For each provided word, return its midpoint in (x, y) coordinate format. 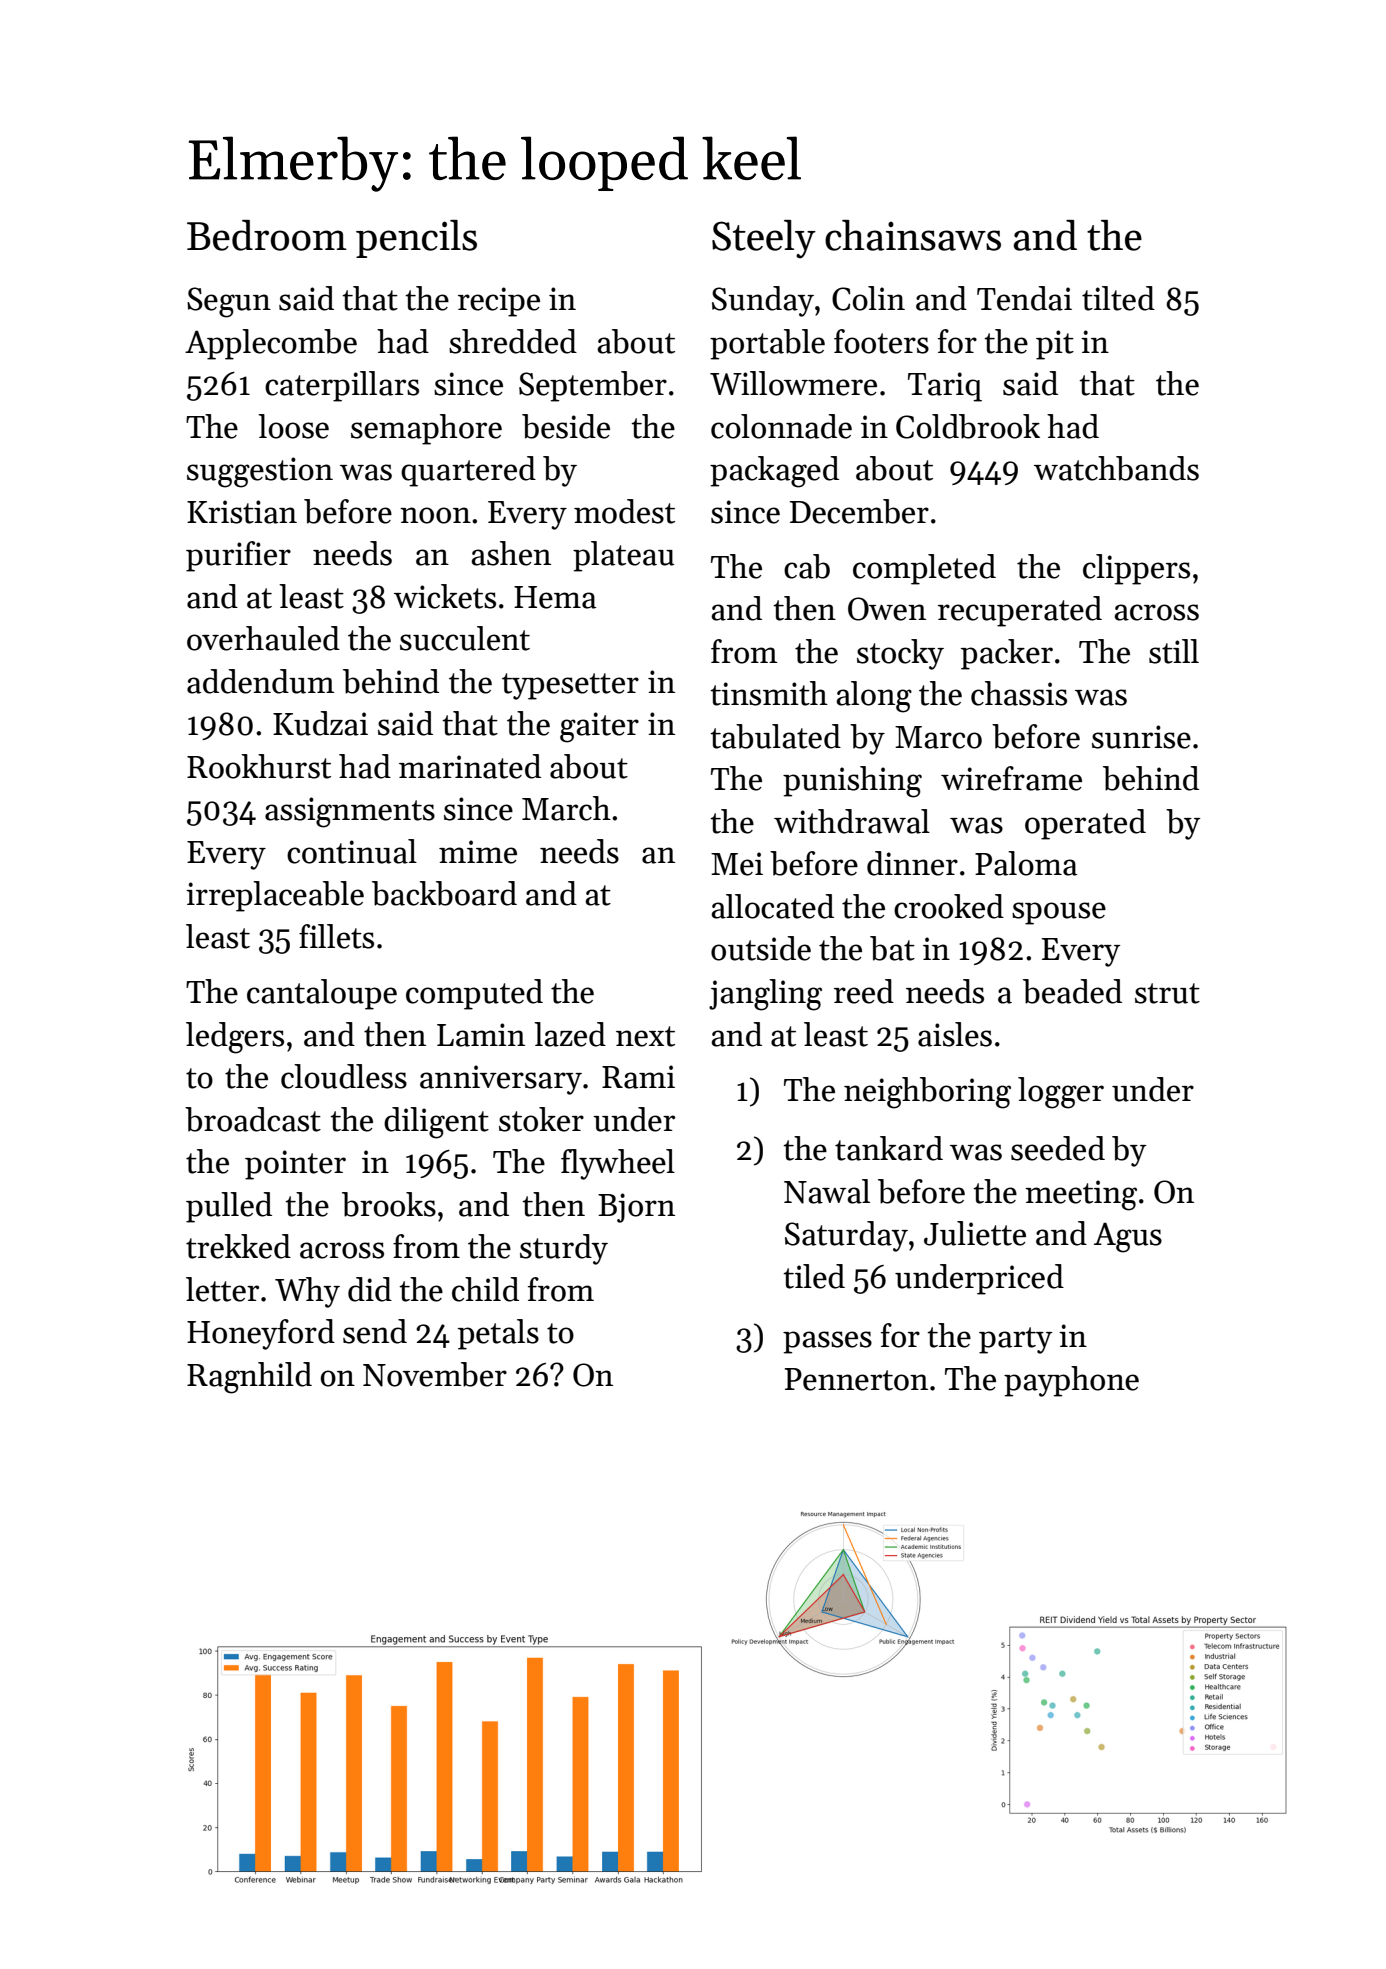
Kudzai (320, 723)
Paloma (1026, 863)
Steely (764, 239)
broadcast (253, 1119)
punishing (852, 782)
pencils (416, 239)
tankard (889, 1148)
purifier (238, 556)
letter (222, 1289)
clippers (1136, 569)
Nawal (827, 1191)
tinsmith (769, 693)
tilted (1118, 298)
